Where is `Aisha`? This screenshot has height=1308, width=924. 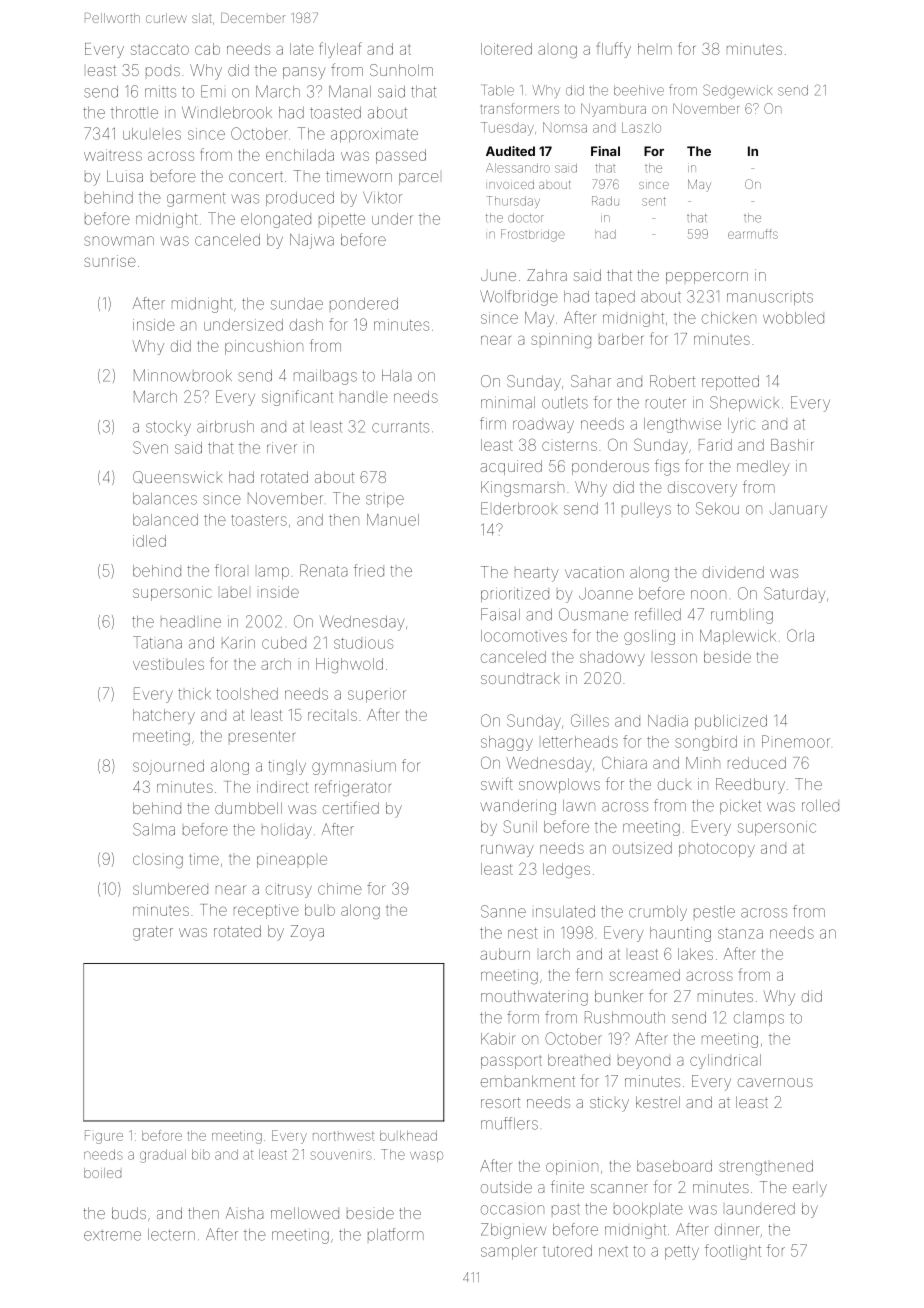 Aisha is located at coordinates (244, 1213).
